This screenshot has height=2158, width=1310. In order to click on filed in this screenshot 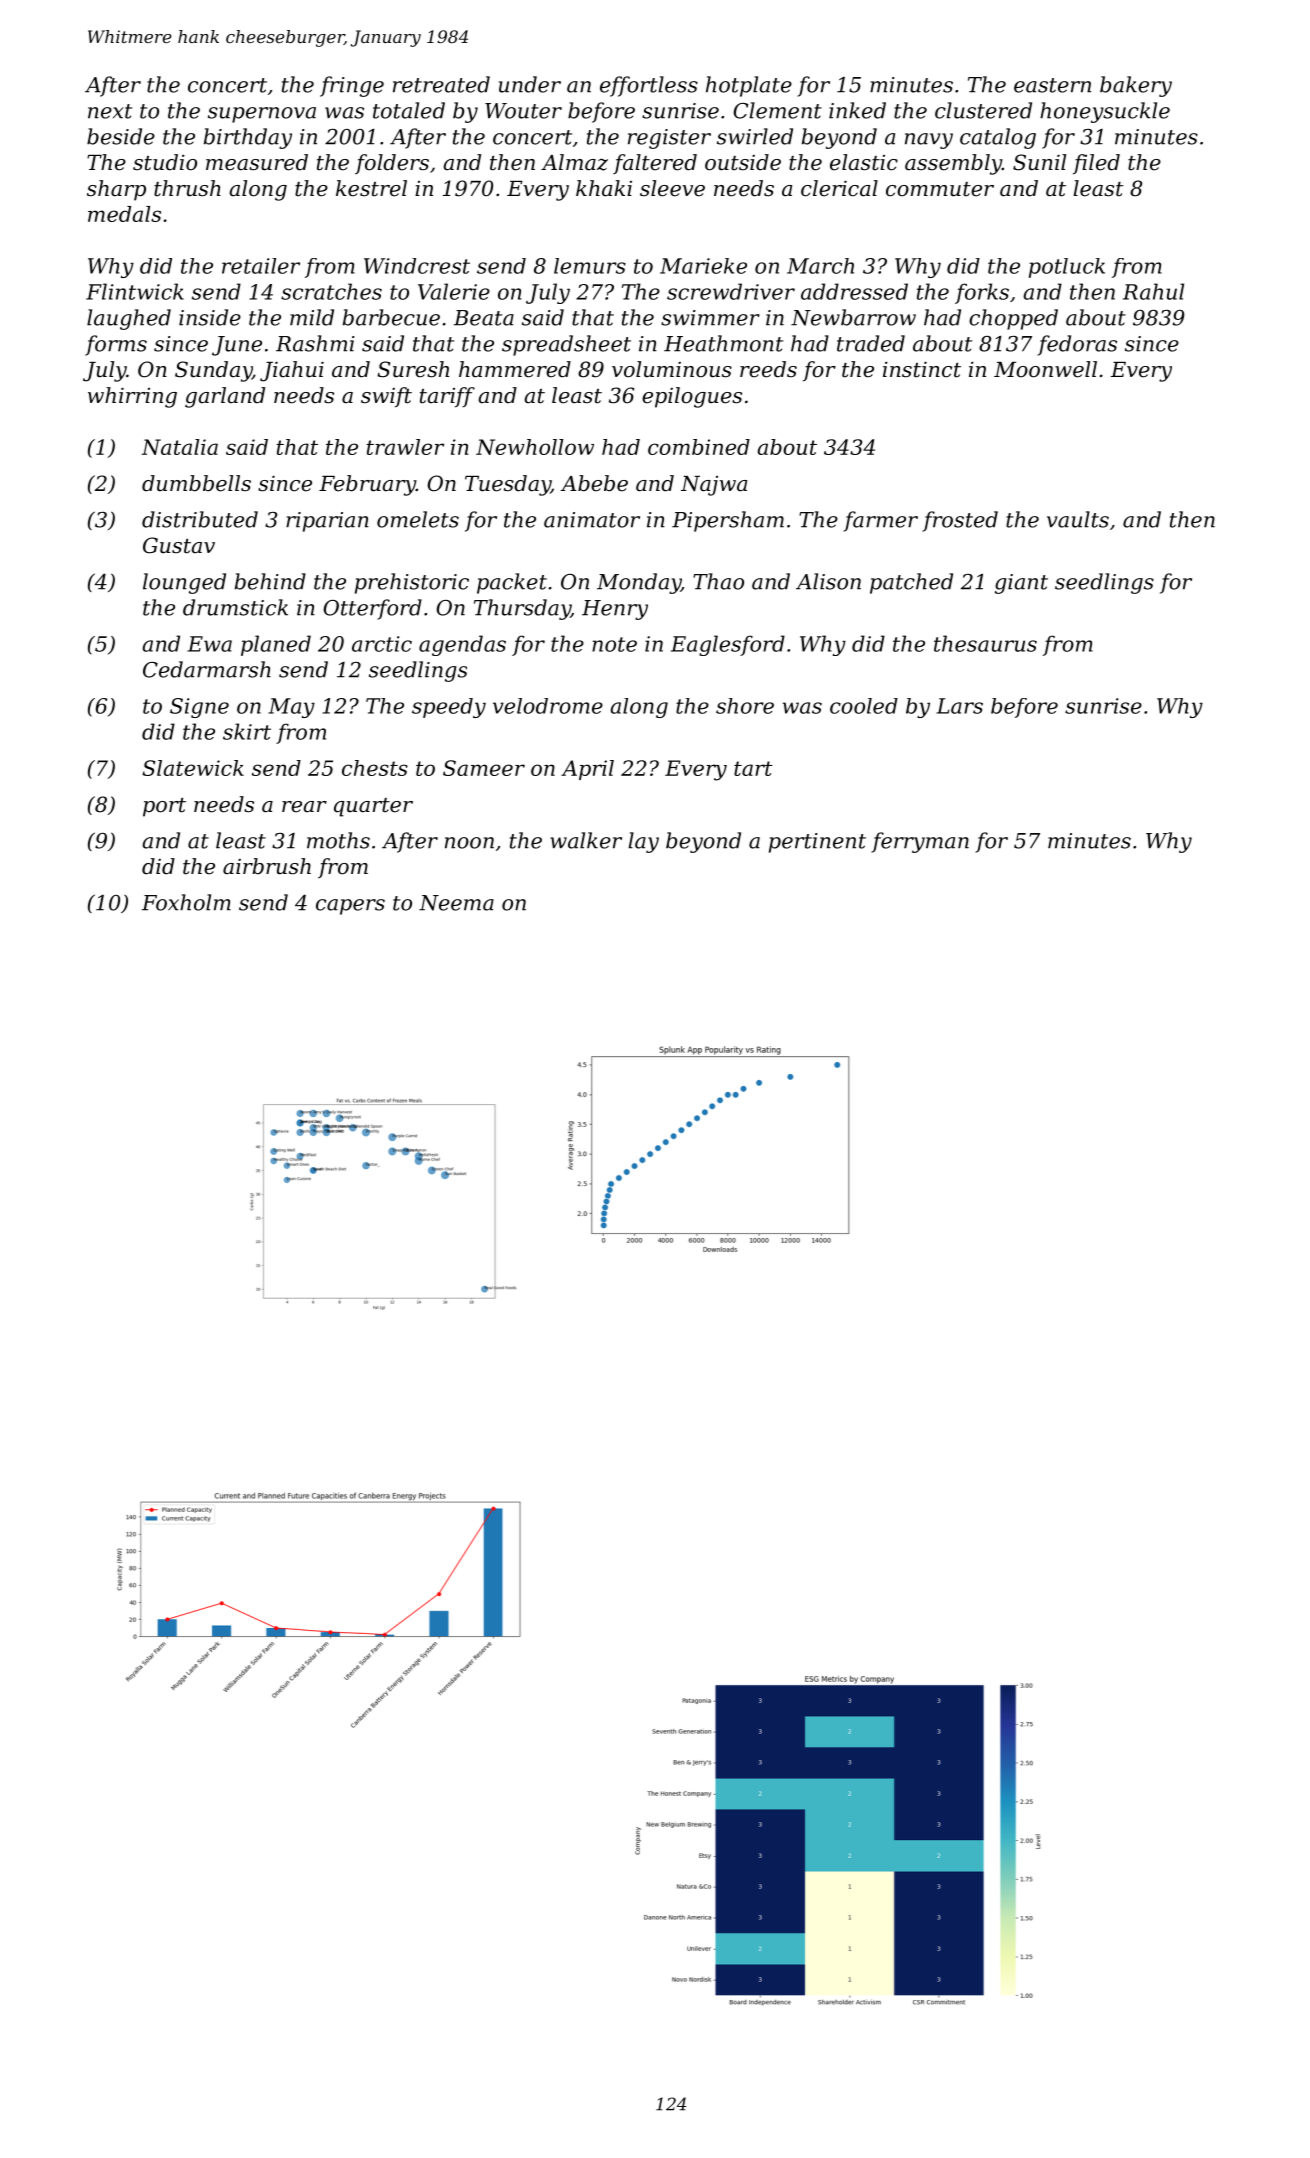, I will do `click(1096, 164)`.
